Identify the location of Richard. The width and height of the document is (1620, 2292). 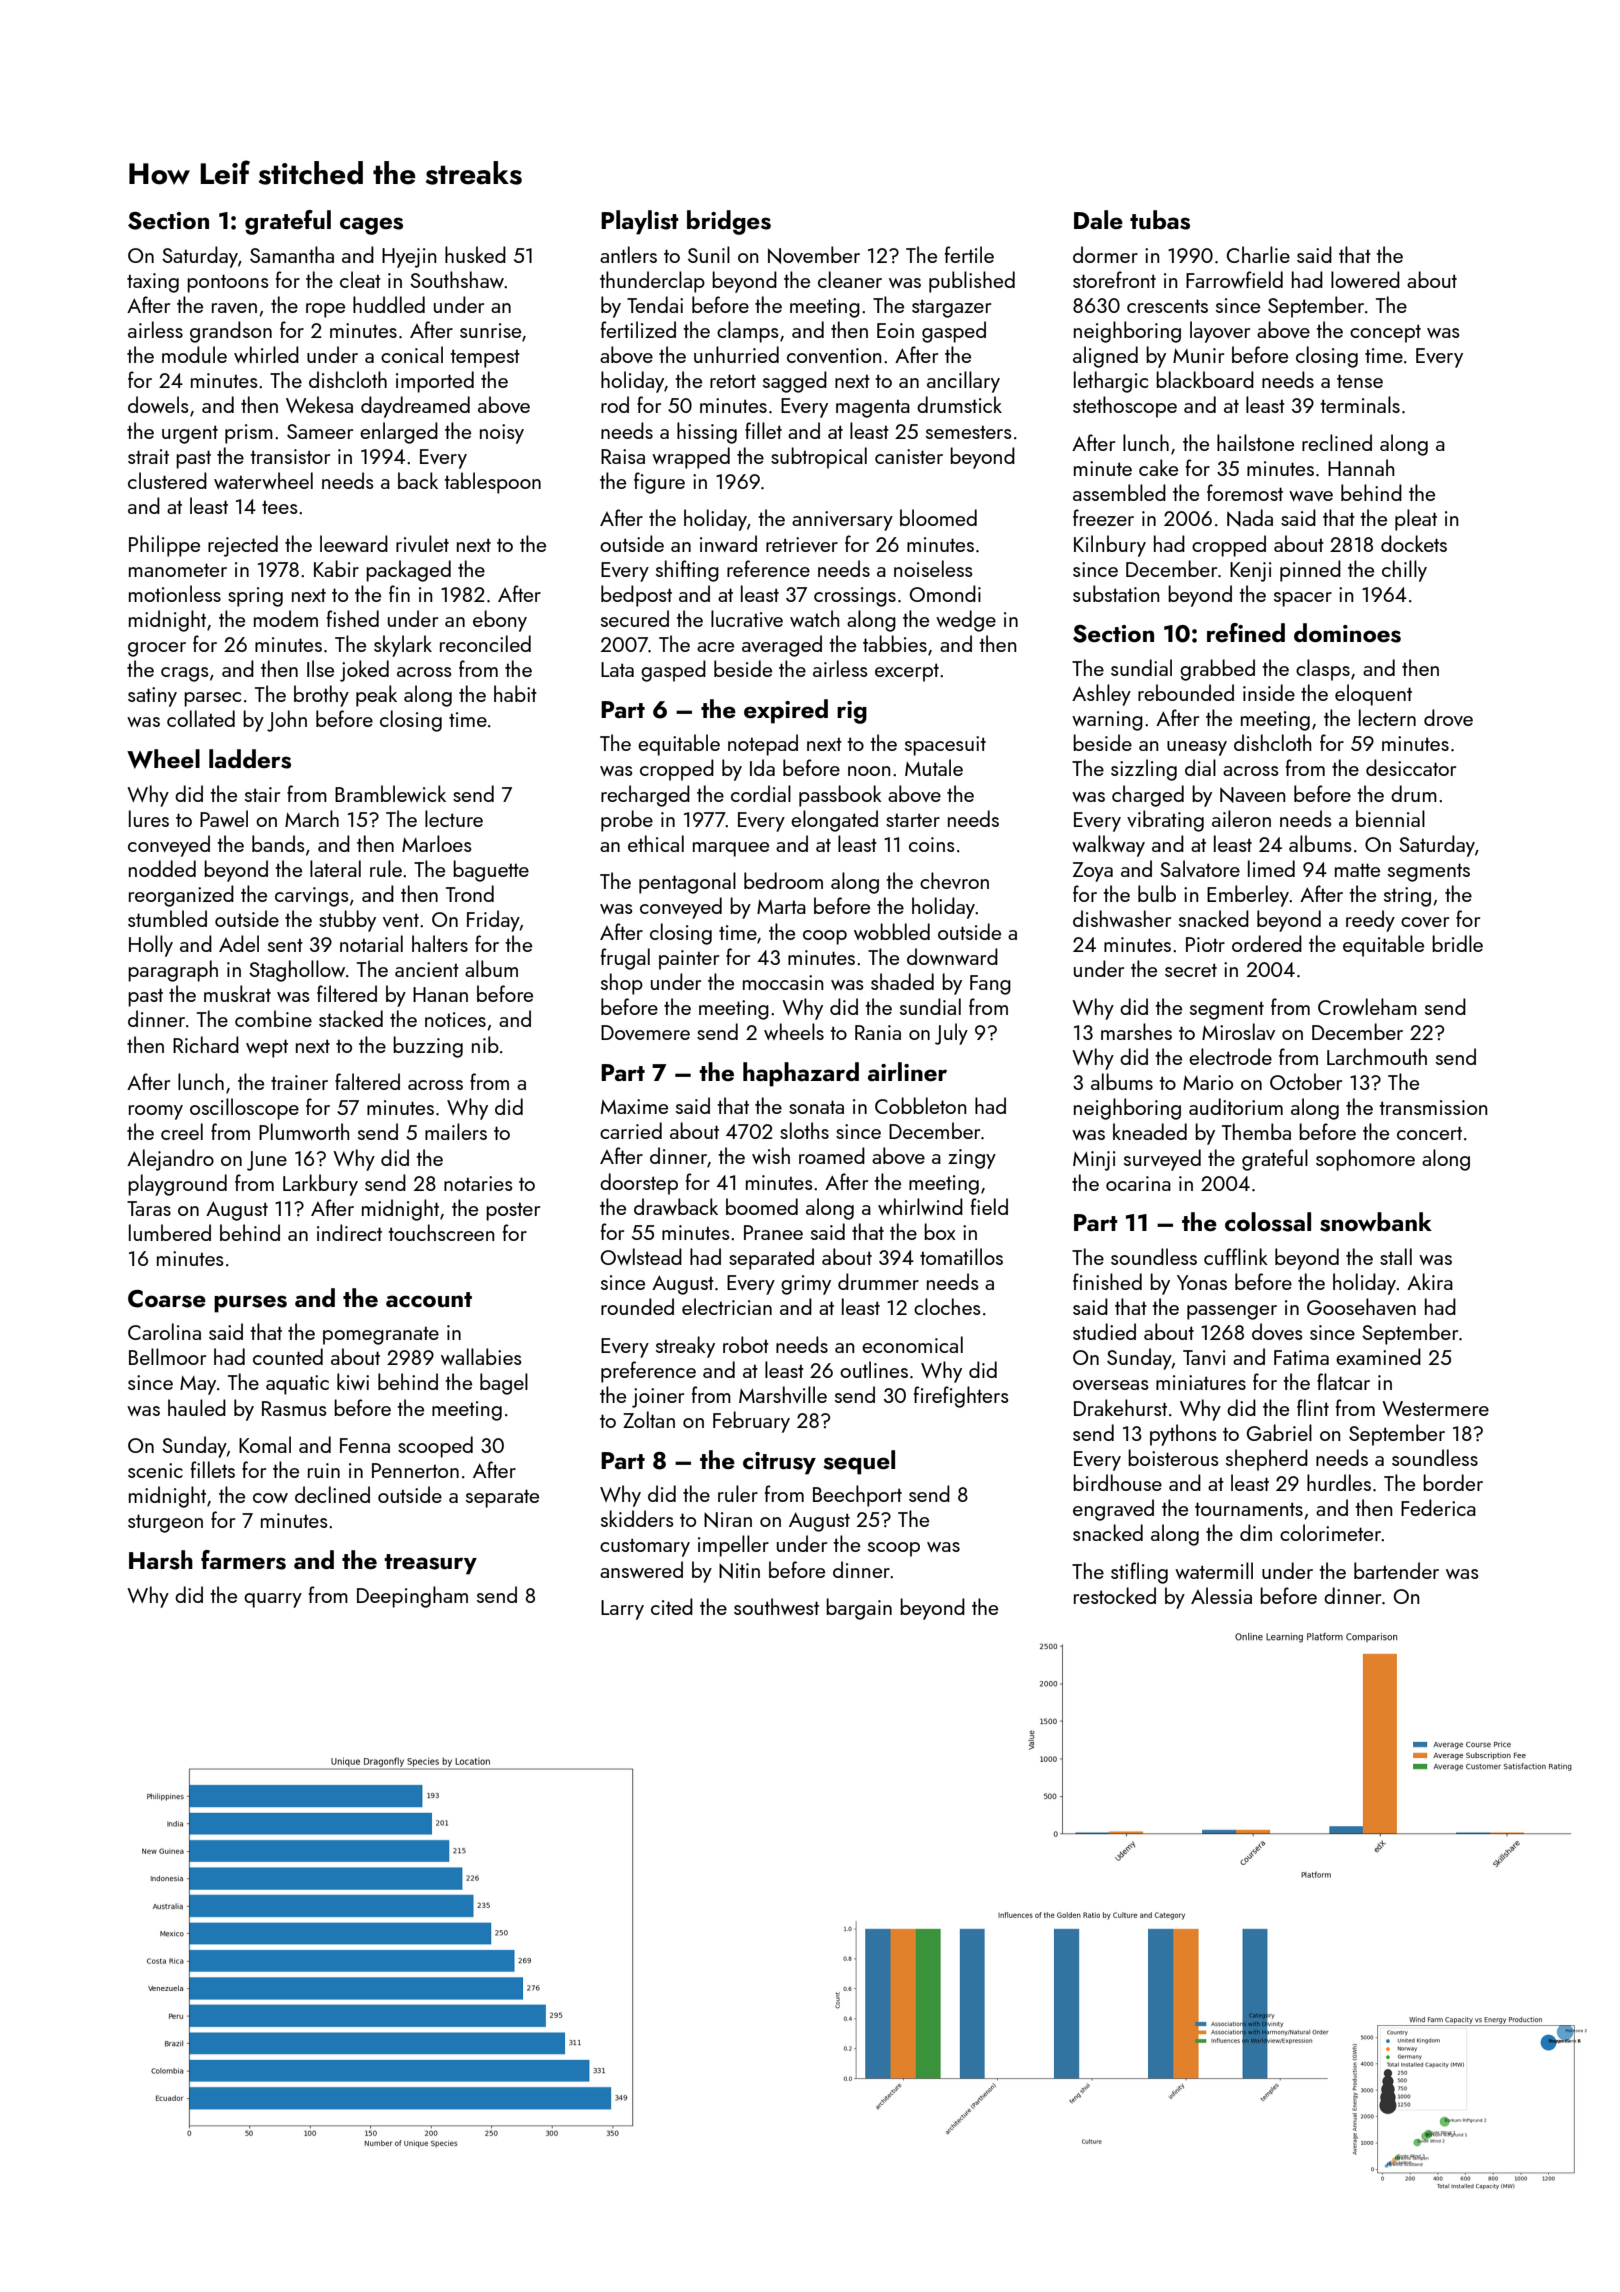
(206, 1044).
